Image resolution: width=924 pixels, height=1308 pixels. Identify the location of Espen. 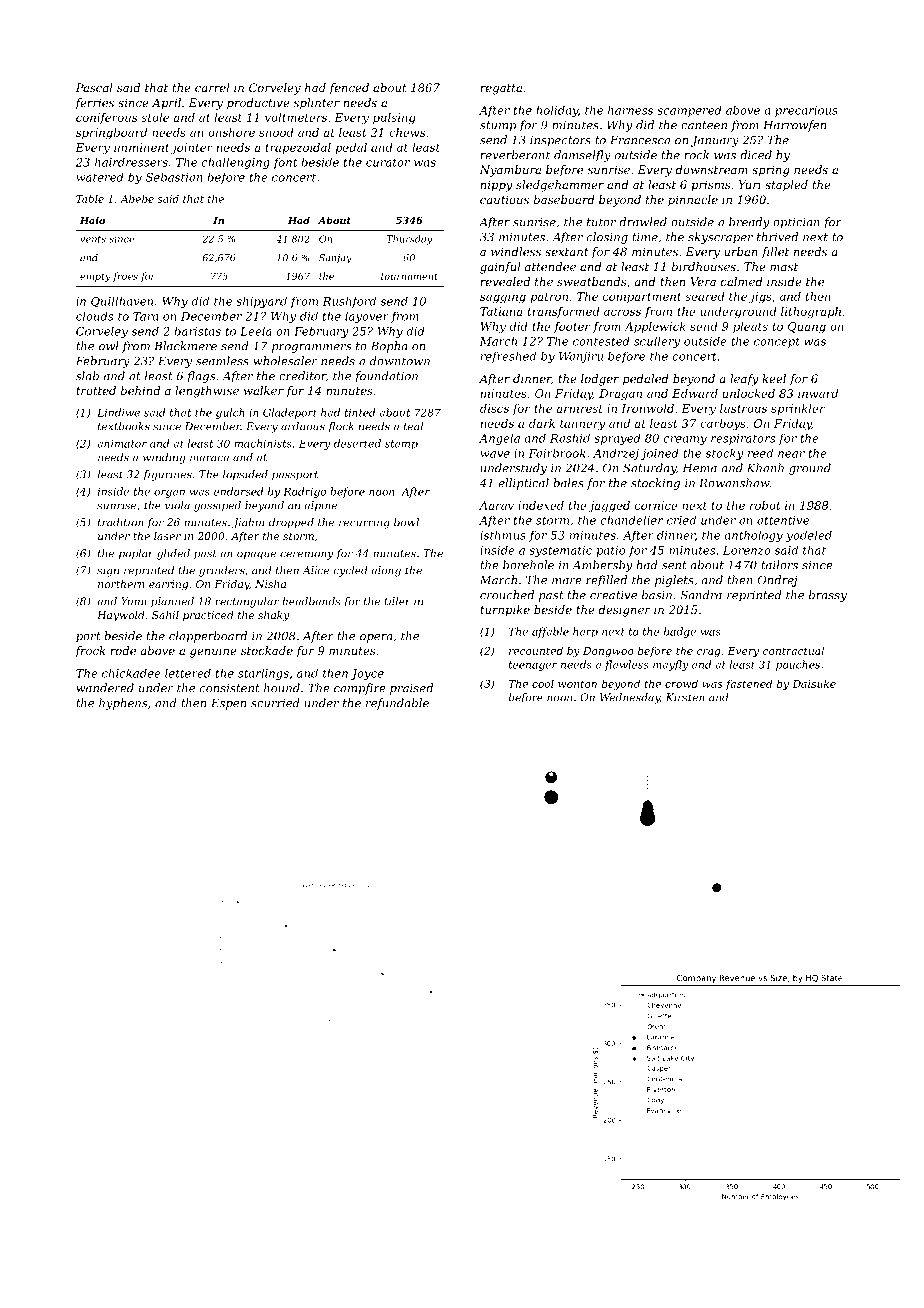
(228, 704).
